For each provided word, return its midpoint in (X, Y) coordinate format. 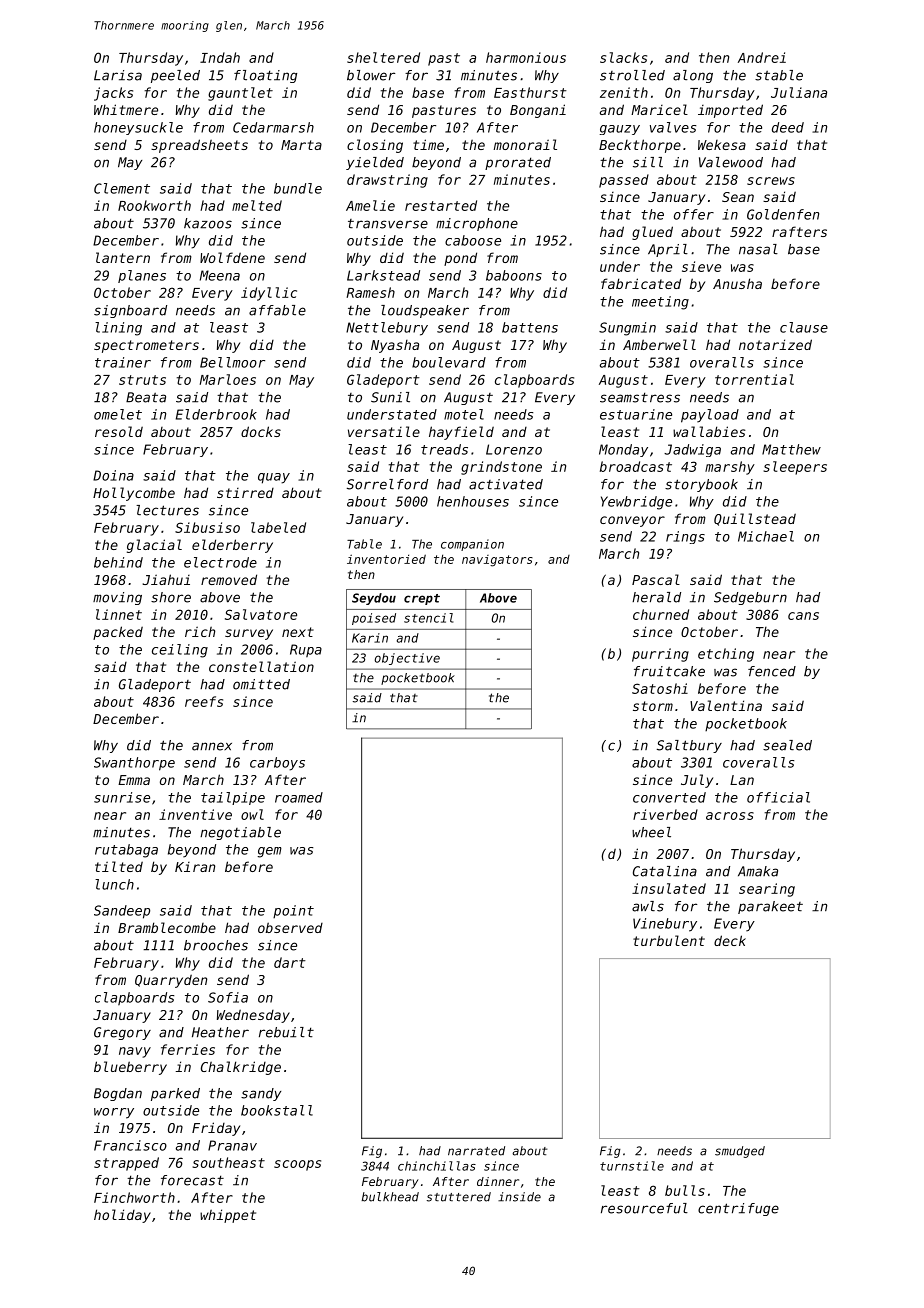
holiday (122, 1216)
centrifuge (738, 1209)
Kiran (195, 867)
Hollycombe (134, 494)
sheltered (383, 57)
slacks (623, 57)
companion (472, 545)
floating (265, 76)
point (293, 911)
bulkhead (390, 1197)
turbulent (669, 940)
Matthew (791, 449)
